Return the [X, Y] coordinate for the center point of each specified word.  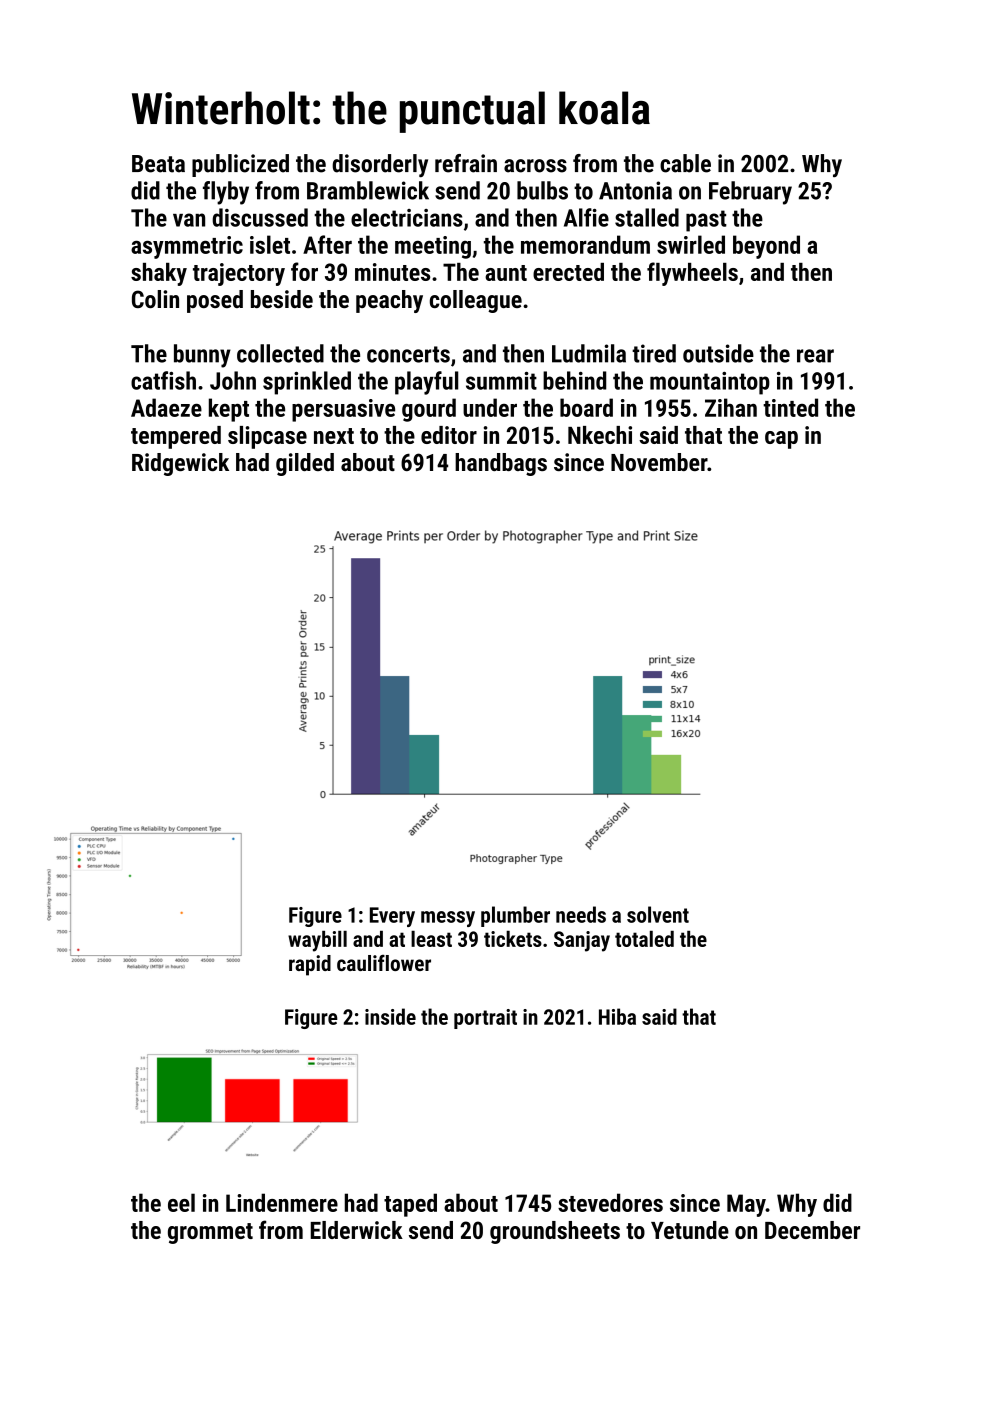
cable [685, 163]
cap [781, 440]
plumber [515, 916]
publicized [240, 165]
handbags [501, 464]
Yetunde [690, 1230]
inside [390, 1016]
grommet [210, 1233]
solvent [658, 914]
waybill [317, 941]
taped [410, 1205]
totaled [644, 939]
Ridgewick [180, 464]
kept [229, 410]
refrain [466, 163]
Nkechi [600, 435]
